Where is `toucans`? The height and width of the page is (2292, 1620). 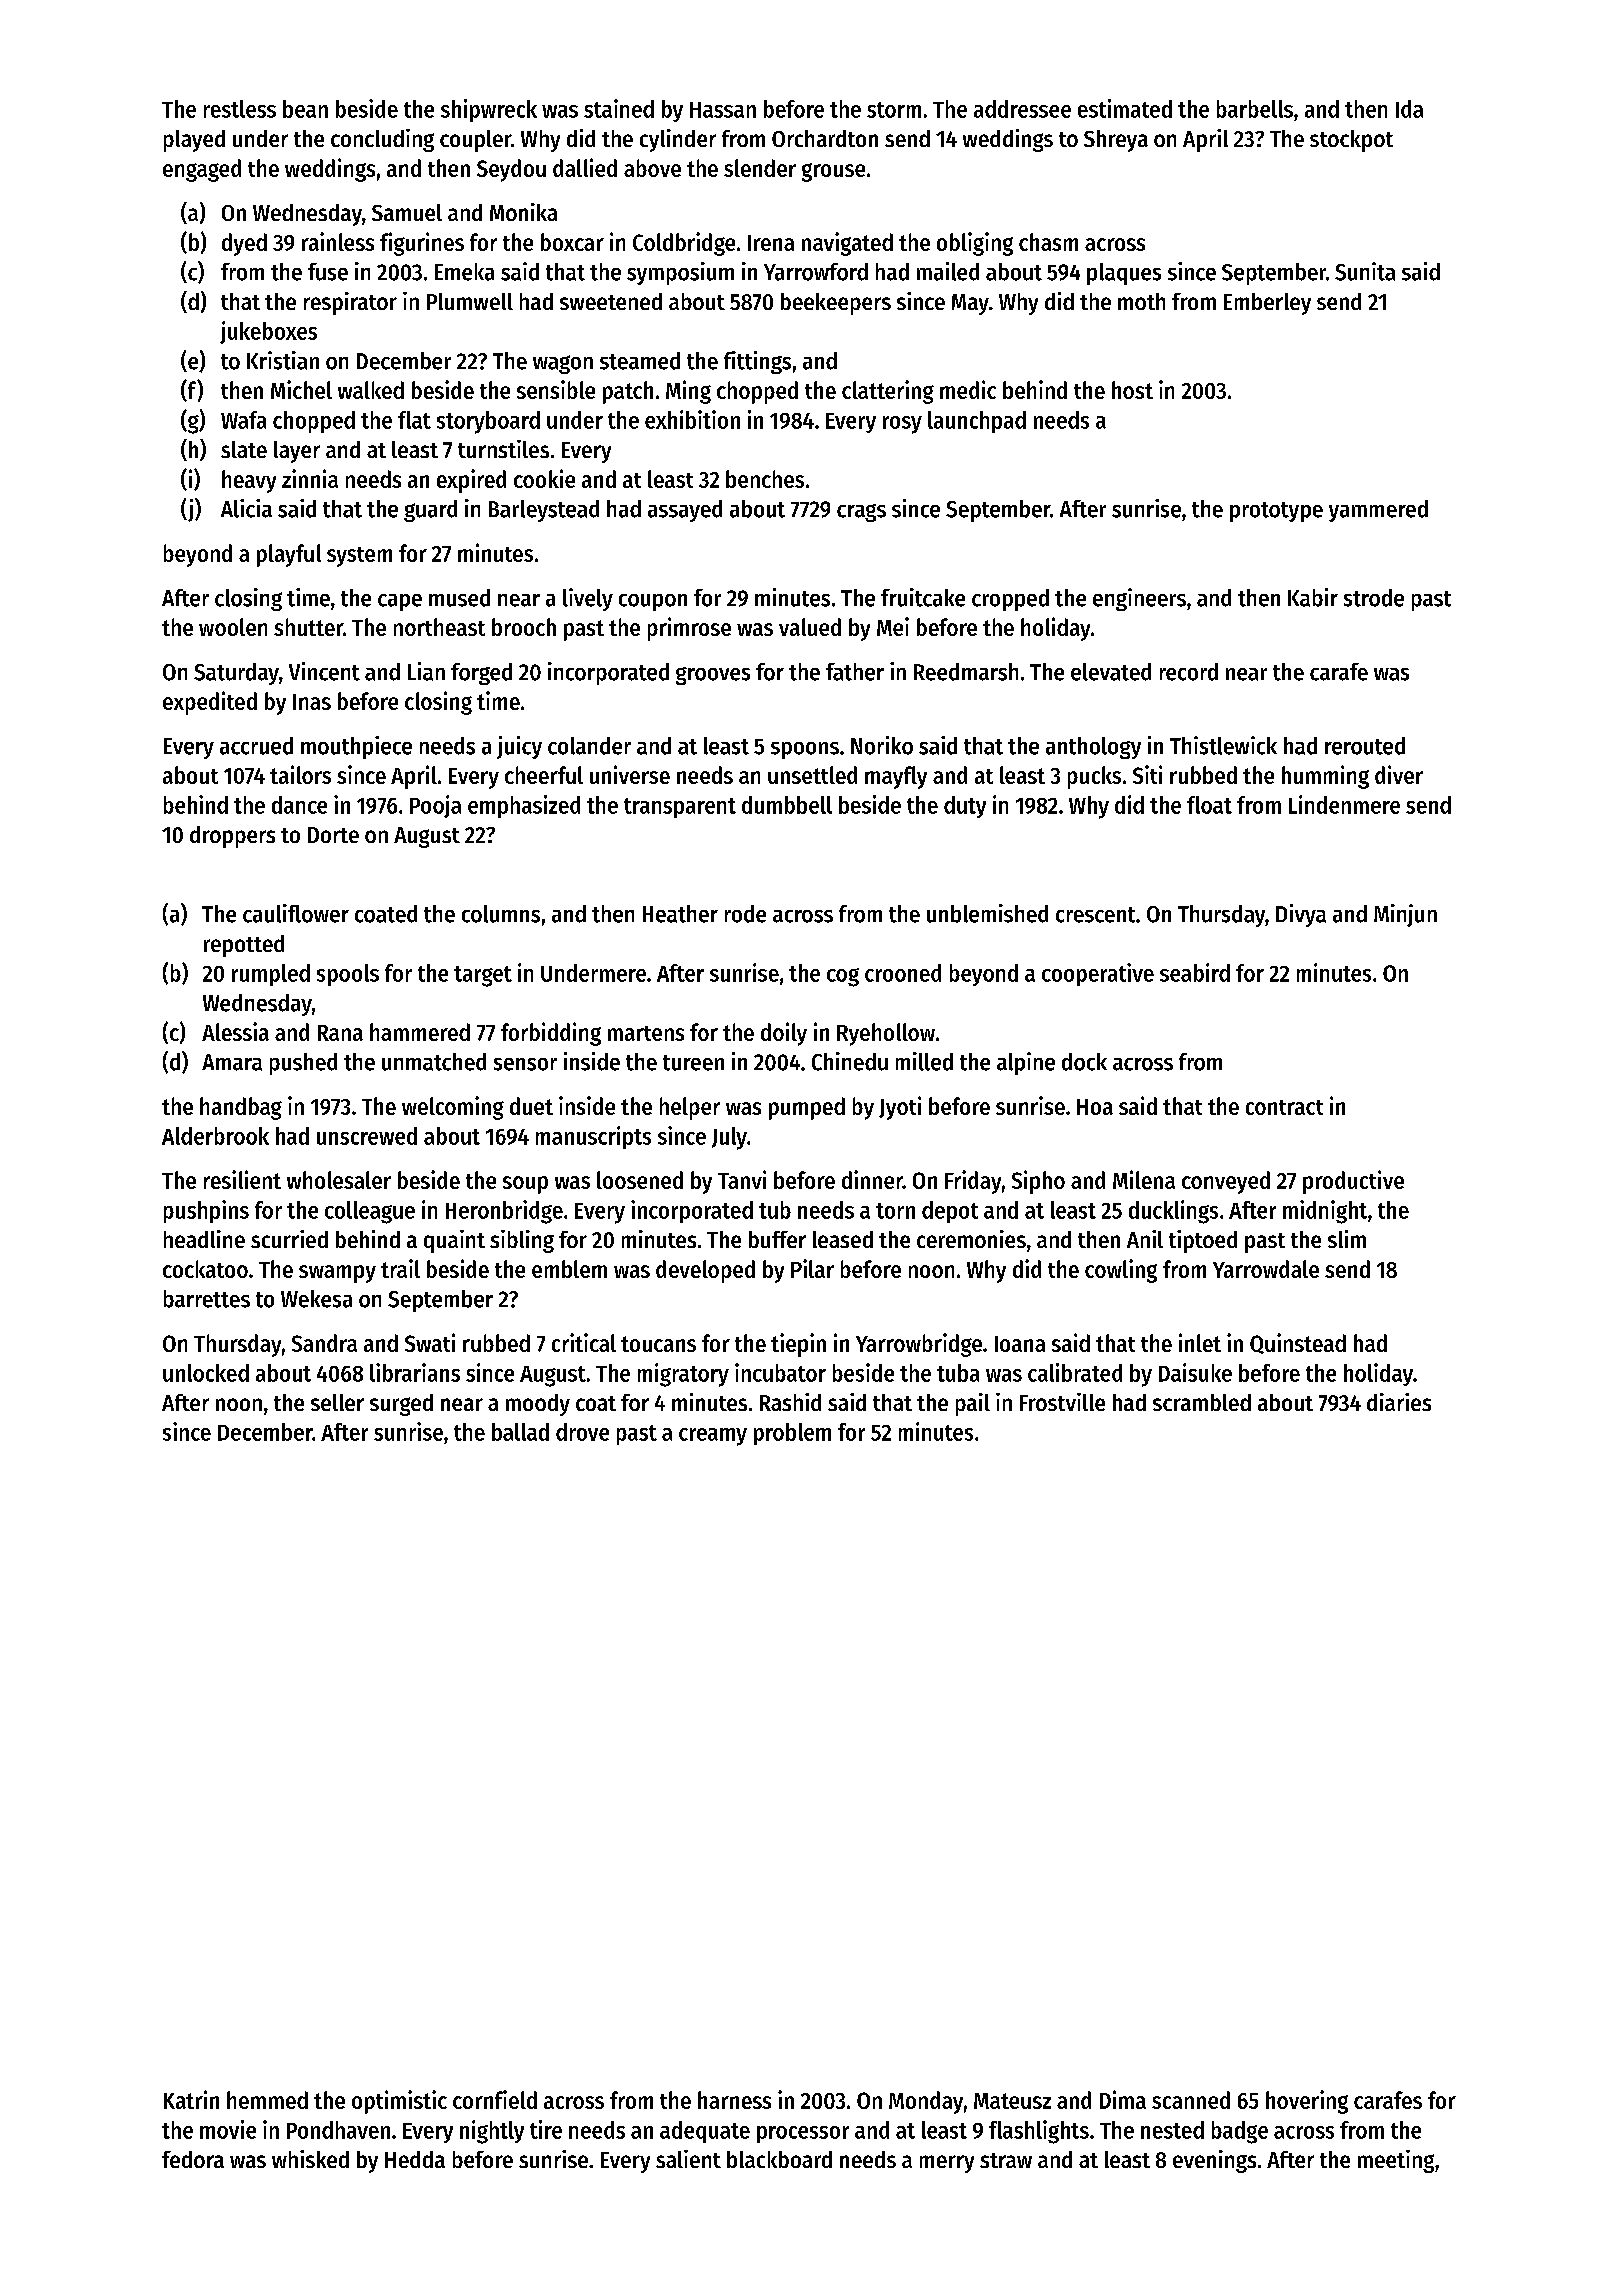 toucans is located at coordinates (658, 1344).
